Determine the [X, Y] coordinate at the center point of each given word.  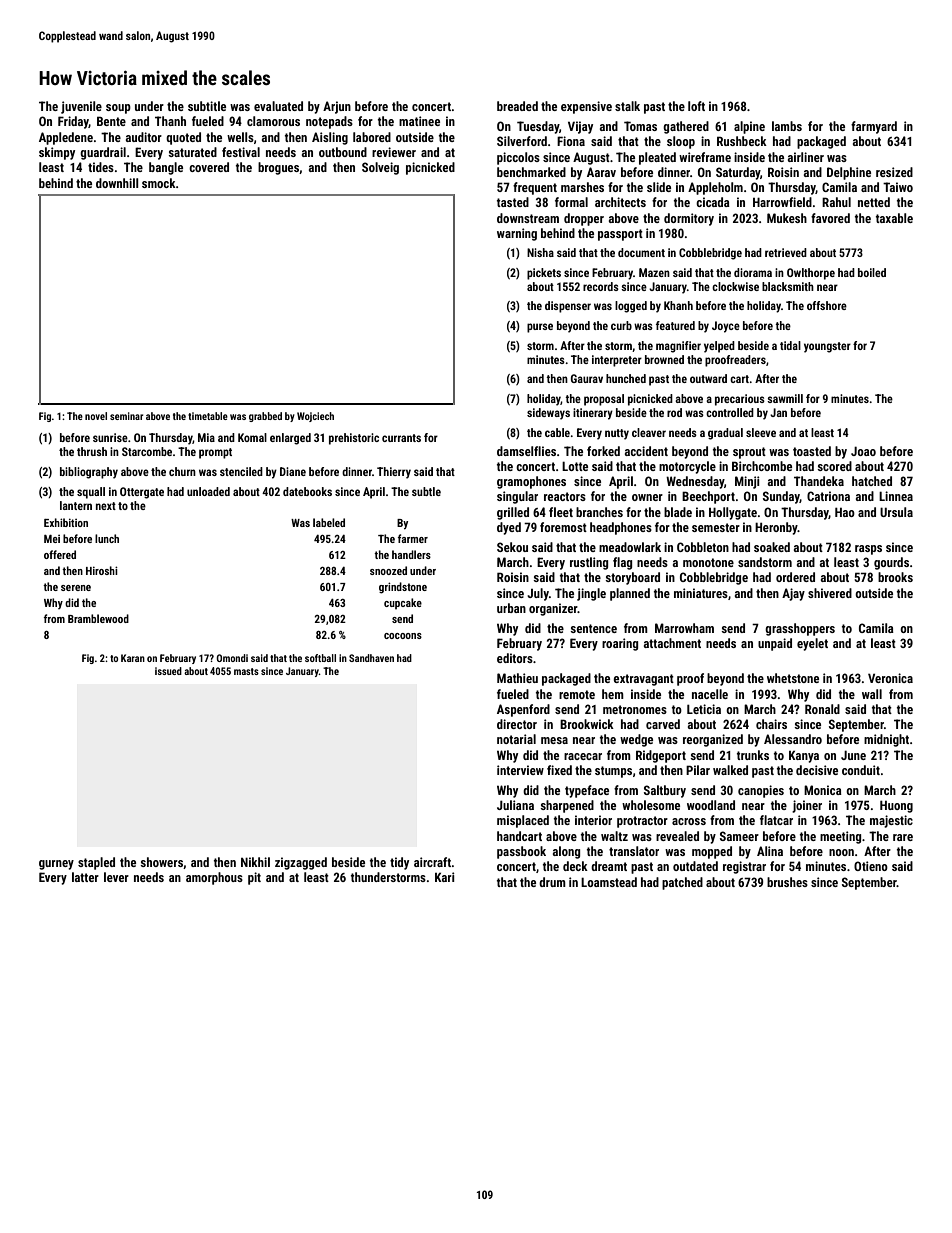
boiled [872, 272]
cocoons [403, 636]
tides [101, 167]
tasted [513, 202]
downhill [117, 183]
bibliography [89, 473]
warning [517, 234]
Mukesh [787, 218]
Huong [896, 806]
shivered [830, 593]
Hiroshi [102, 570]
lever [116, 877]
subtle [426, 491]
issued [168, 671]
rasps [868, 550]
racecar [583, 756]
